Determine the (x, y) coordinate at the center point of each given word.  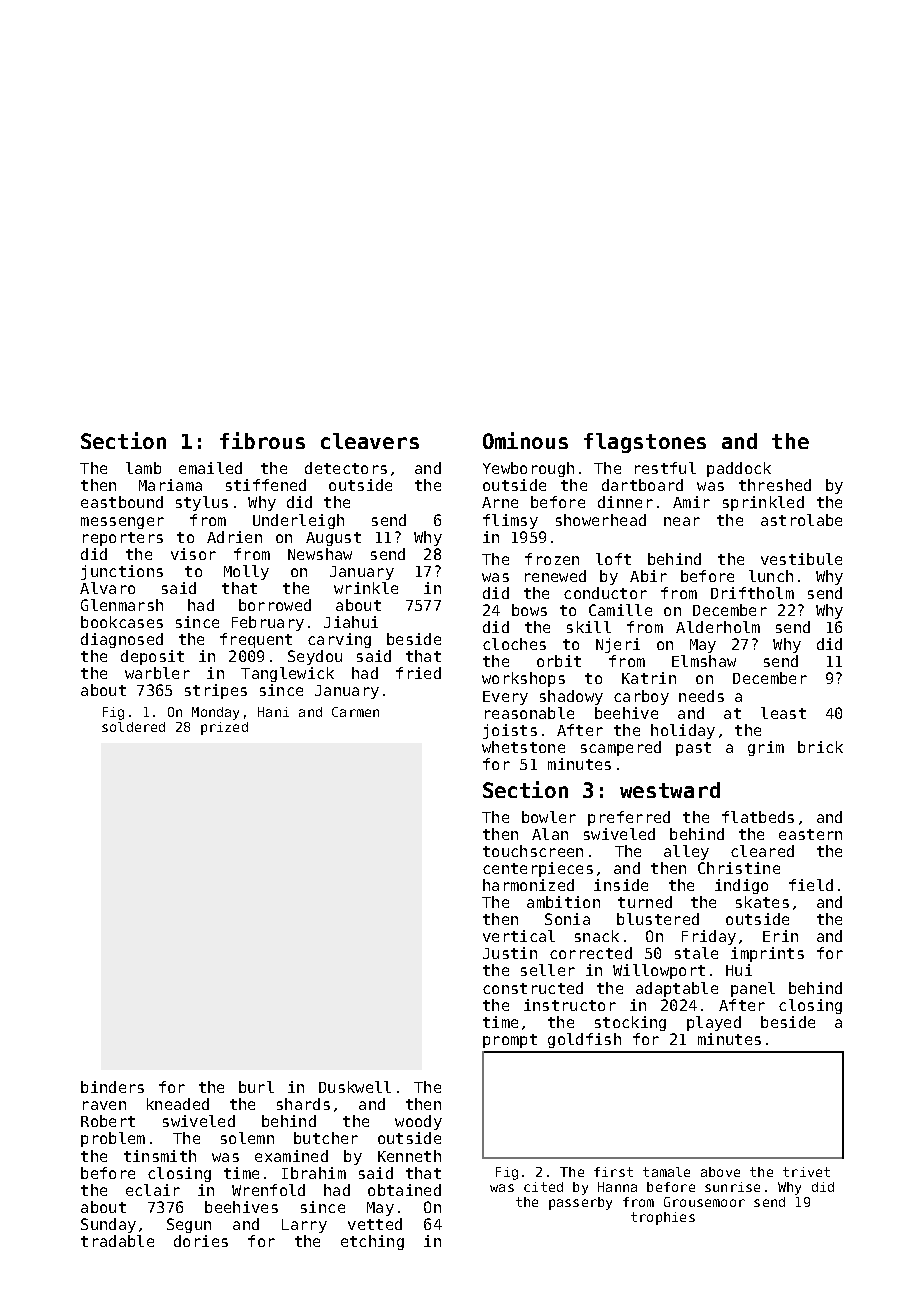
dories (201, 1241)
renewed (555, 576)
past (693, 749)
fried (418, 673)
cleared (762, 851)
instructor (570, 1005)
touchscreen (533, 851)
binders (112, 1087)
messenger (122, 523)
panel (753, 989)
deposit (152, 657)
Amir (691, 502)
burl (256, 1087)
